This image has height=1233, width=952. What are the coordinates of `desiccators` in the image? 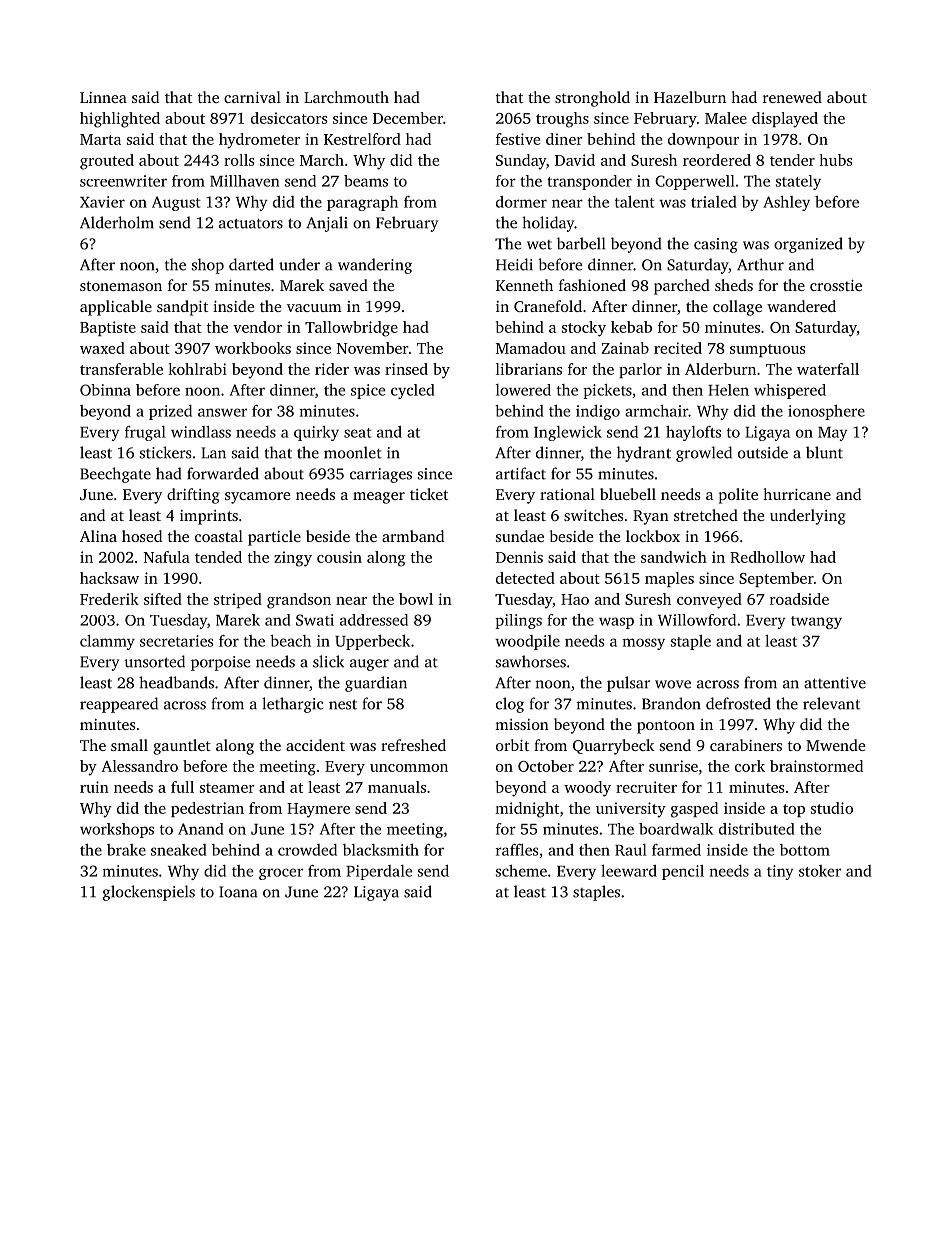 It's located at (289, 118).
